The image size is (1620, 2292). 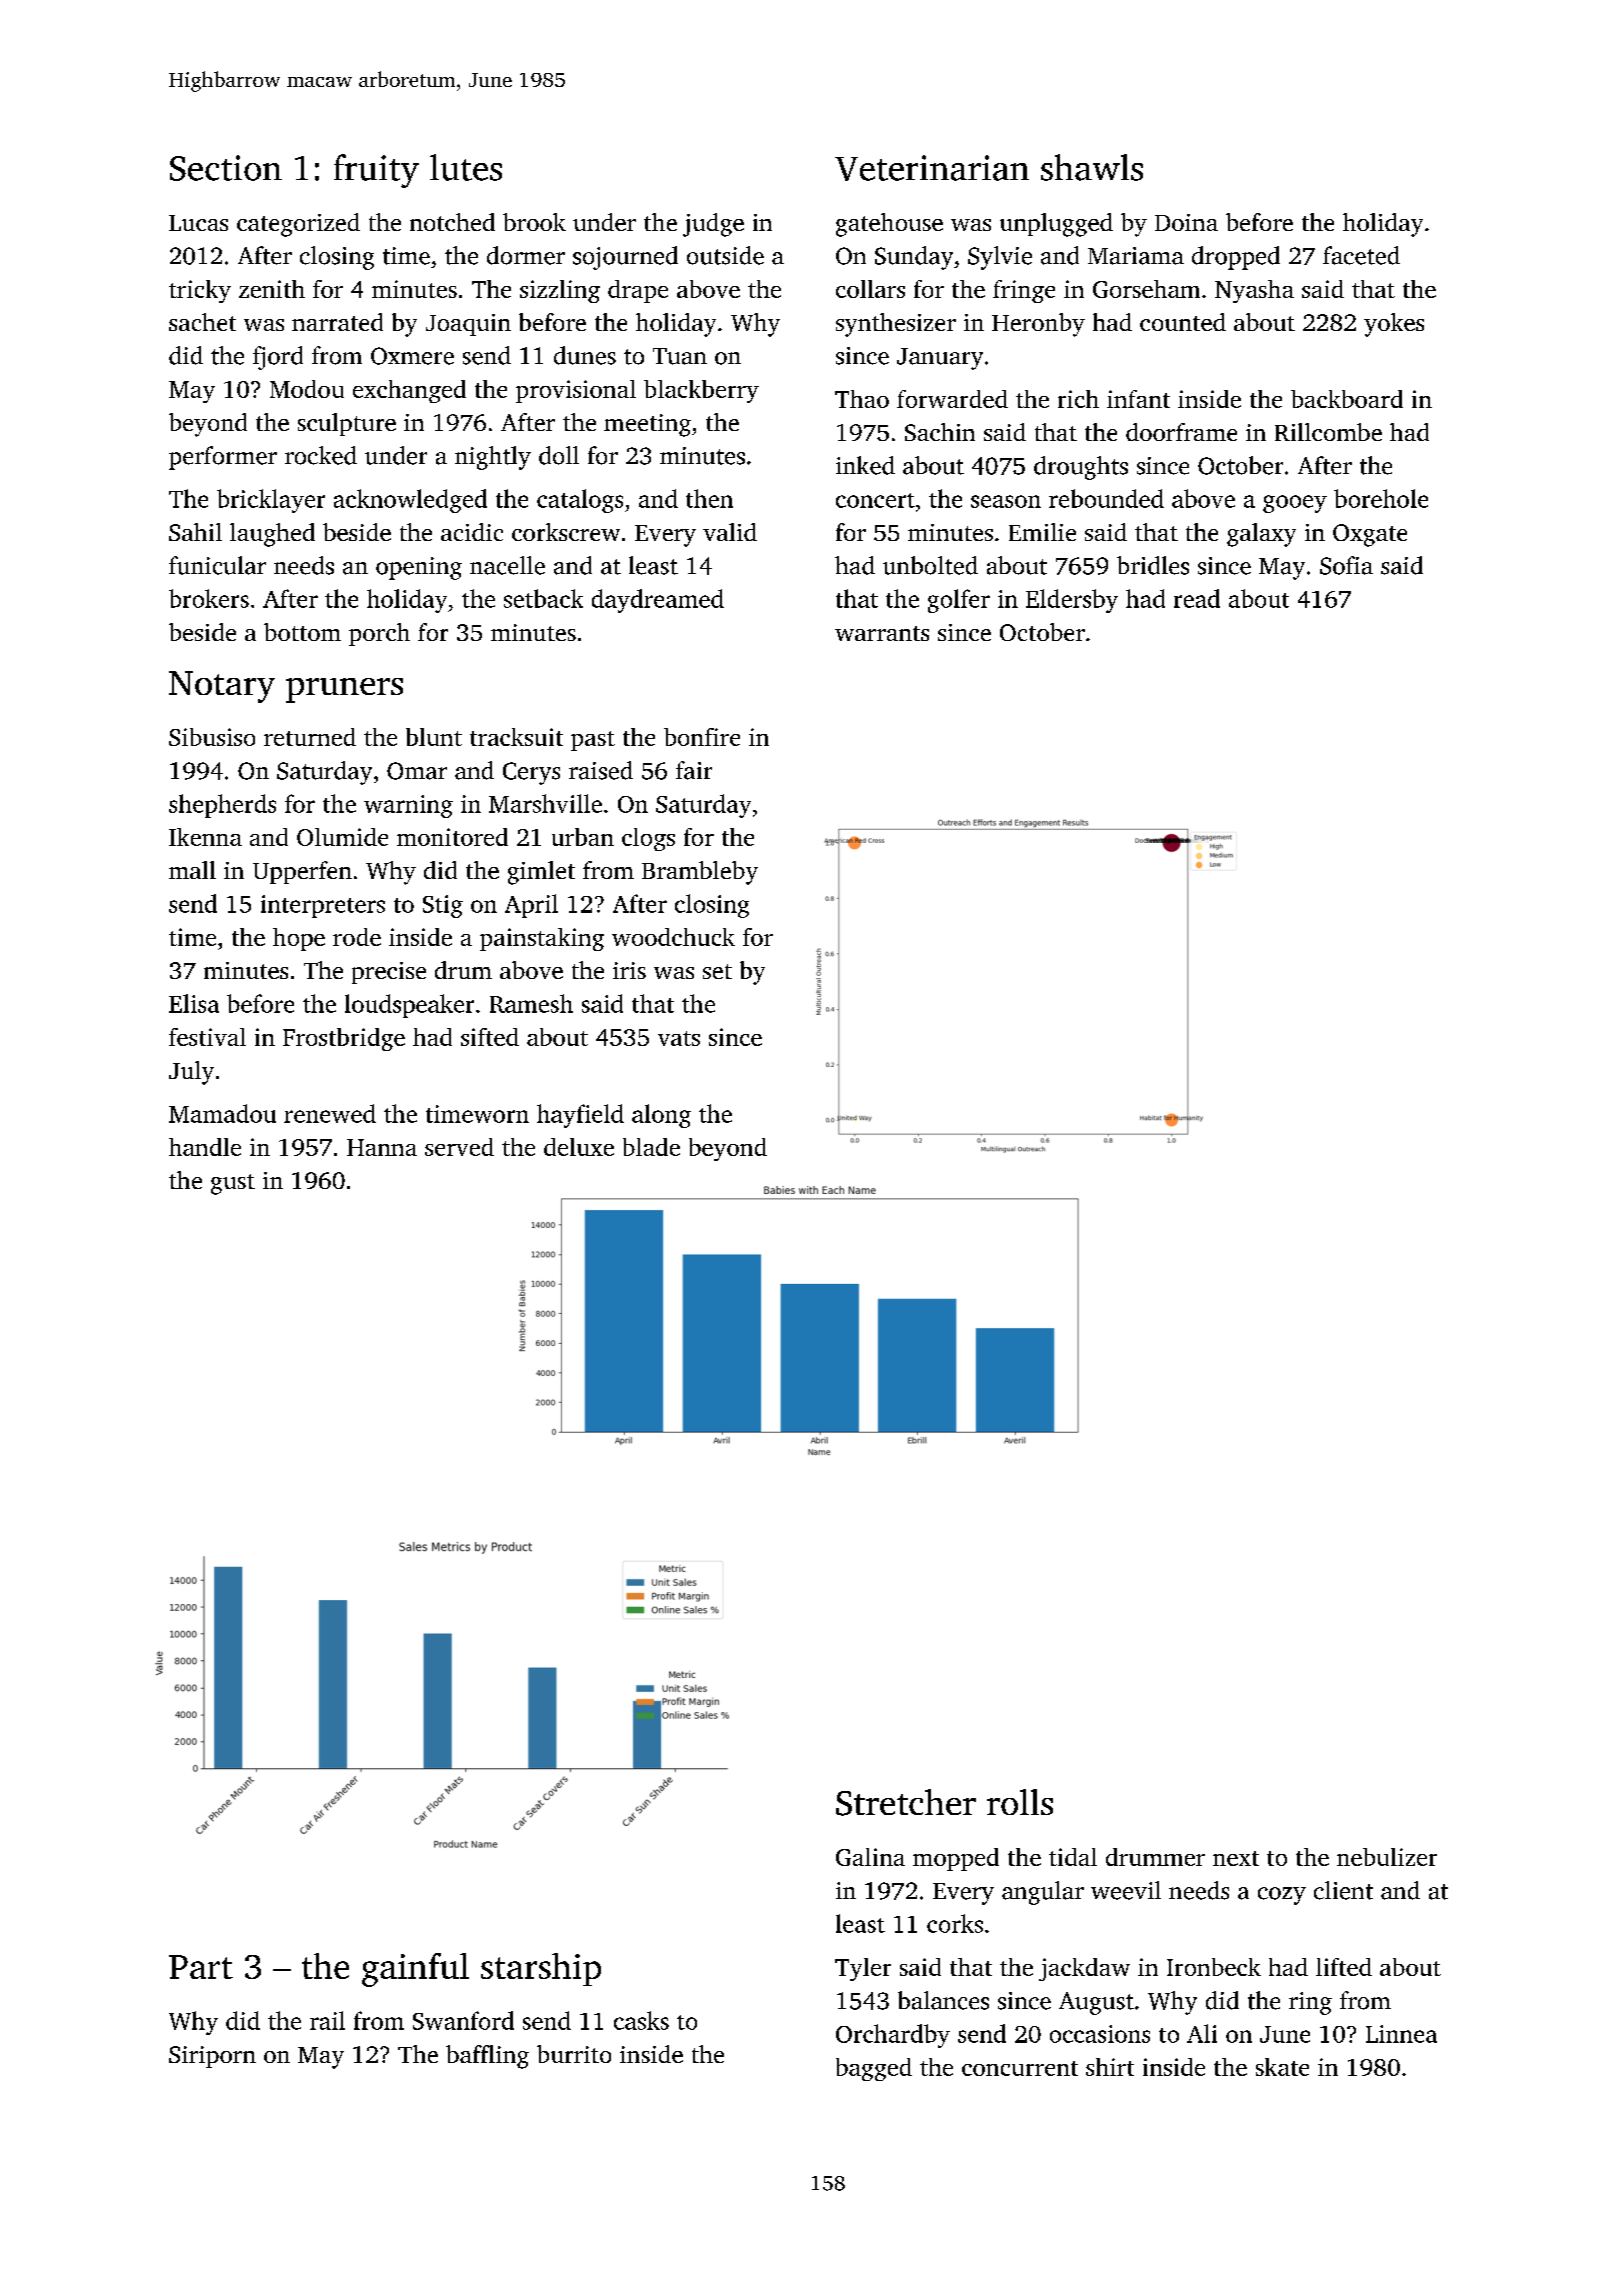 What do you see at coordinates (1236, 1858) in the screenshot?
I see `next` at bounding box center [1236, 1858].
